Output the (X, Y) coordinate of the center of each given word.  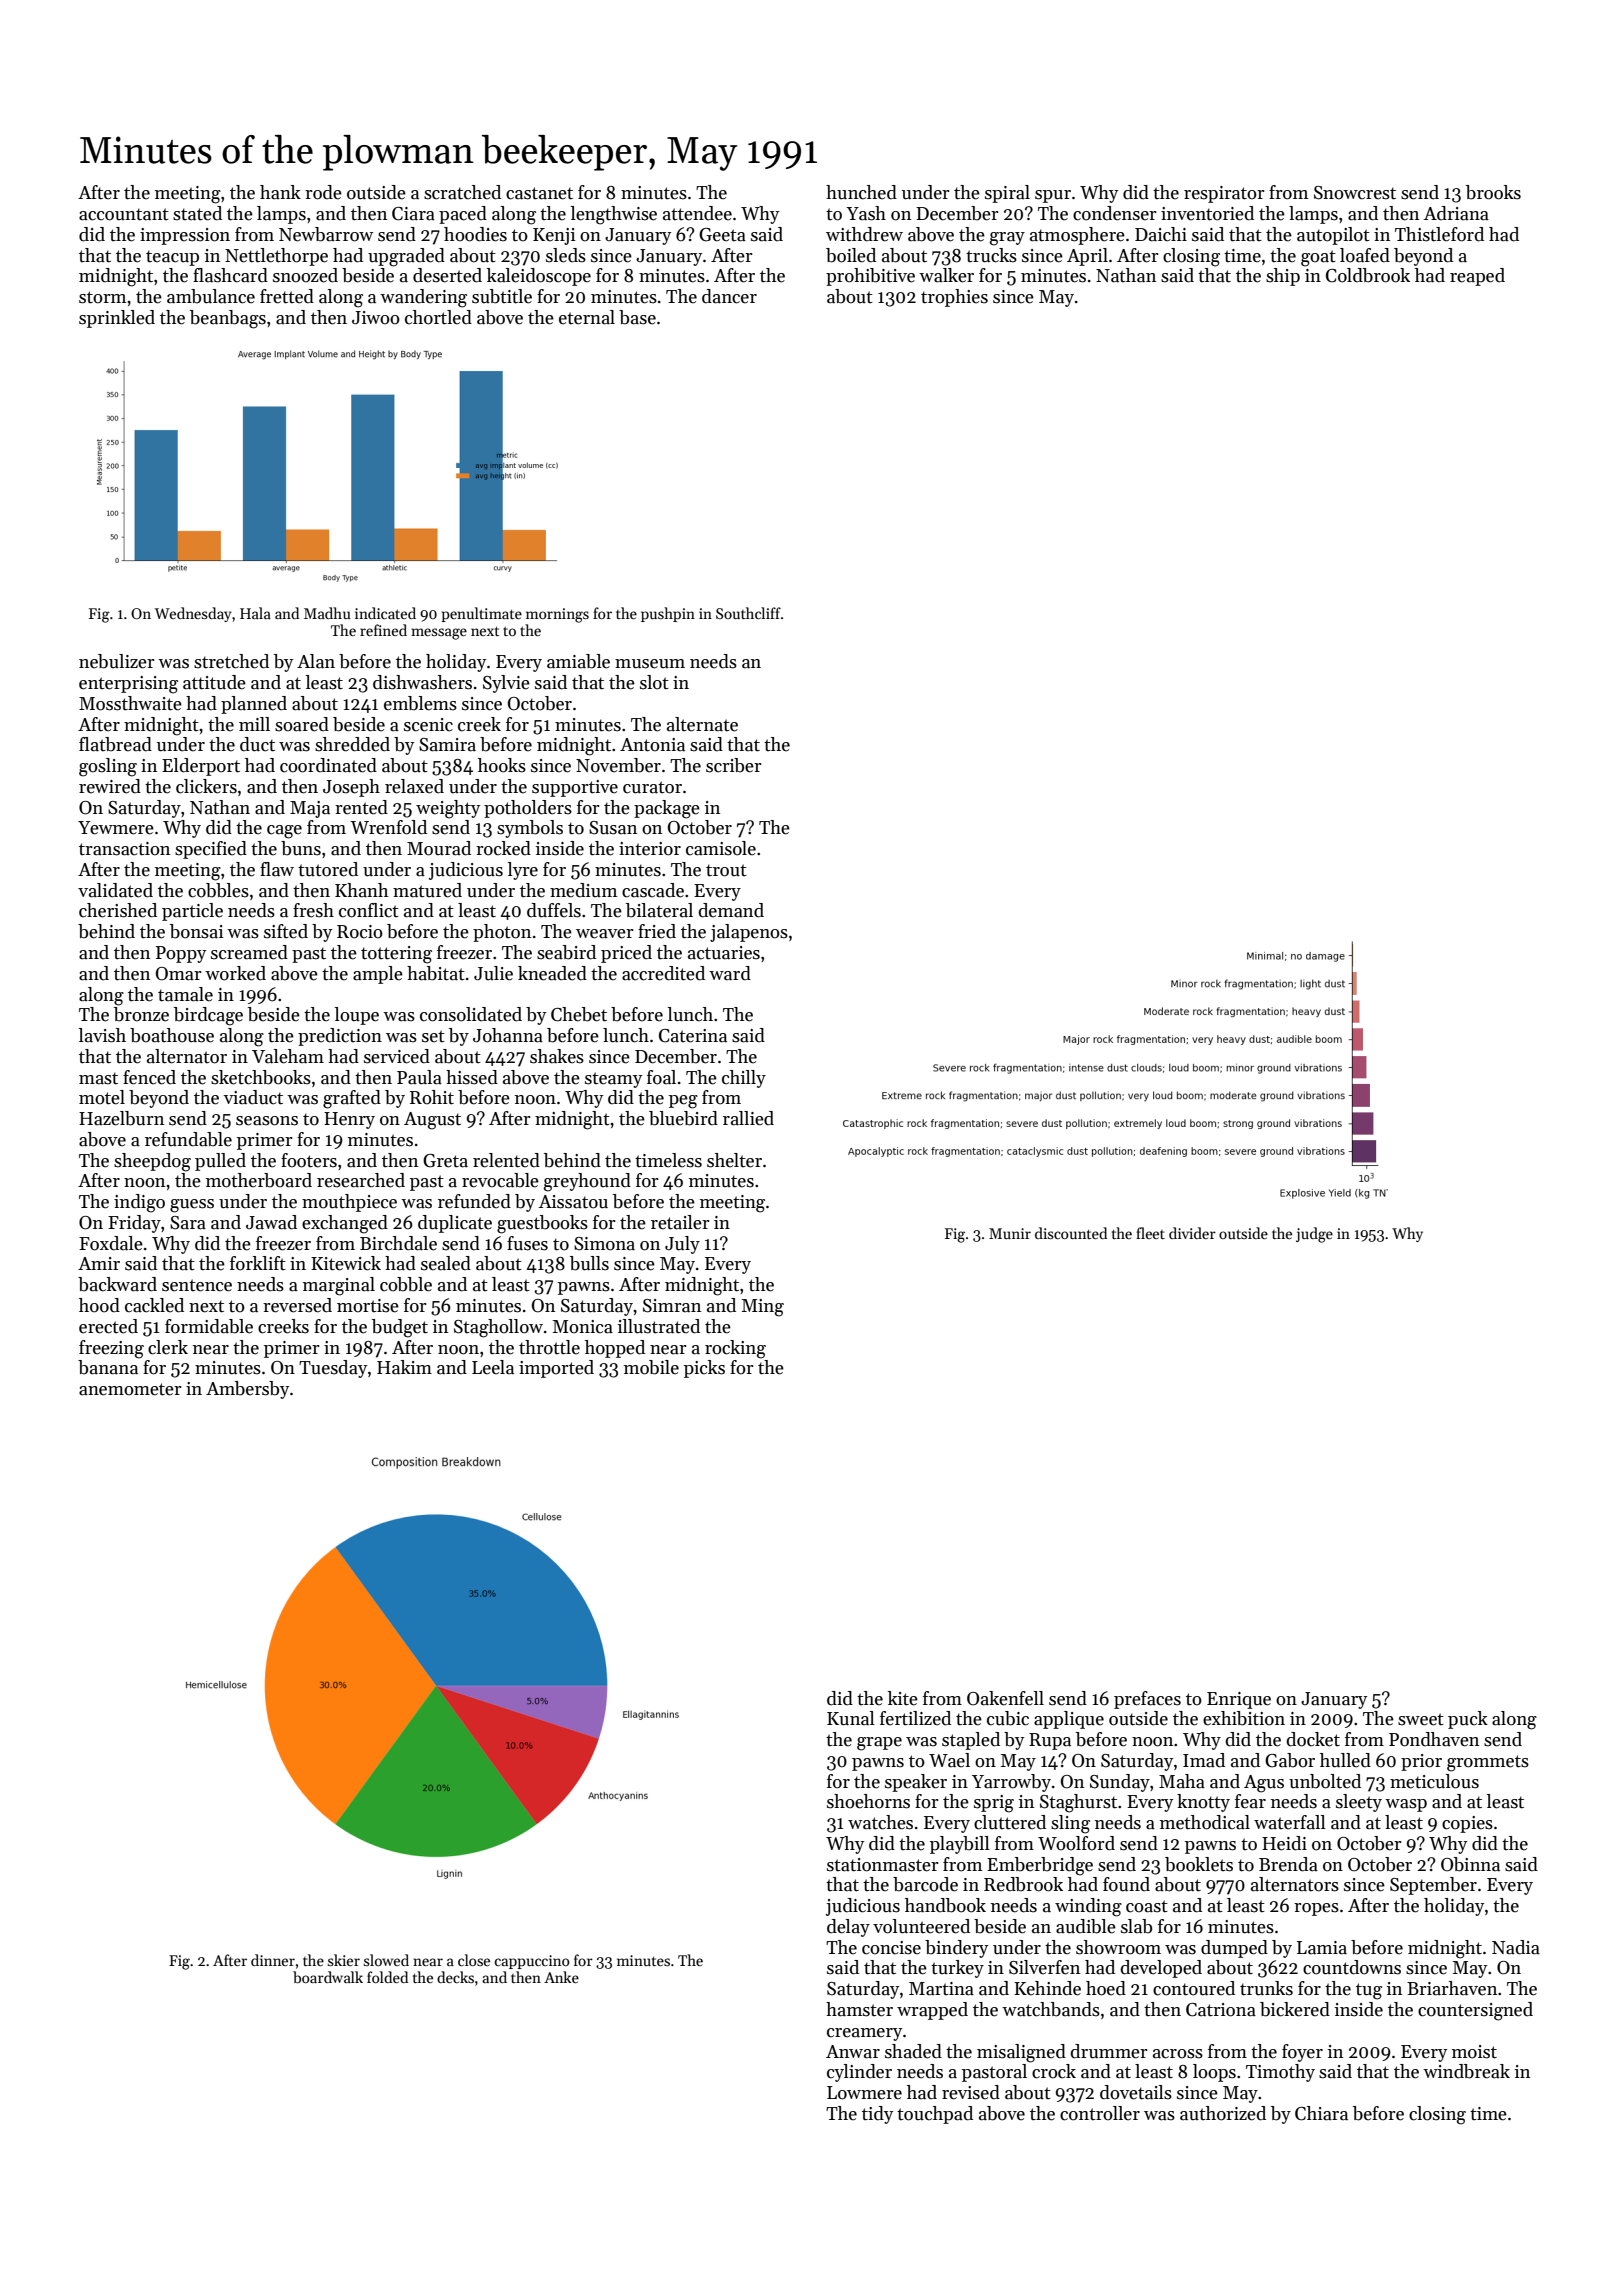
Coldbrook (1368, 275)
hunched (861, 192)
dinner (273, 1960)
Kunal (851, 1718)
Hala (255, 613)
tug (1369, 1991)
